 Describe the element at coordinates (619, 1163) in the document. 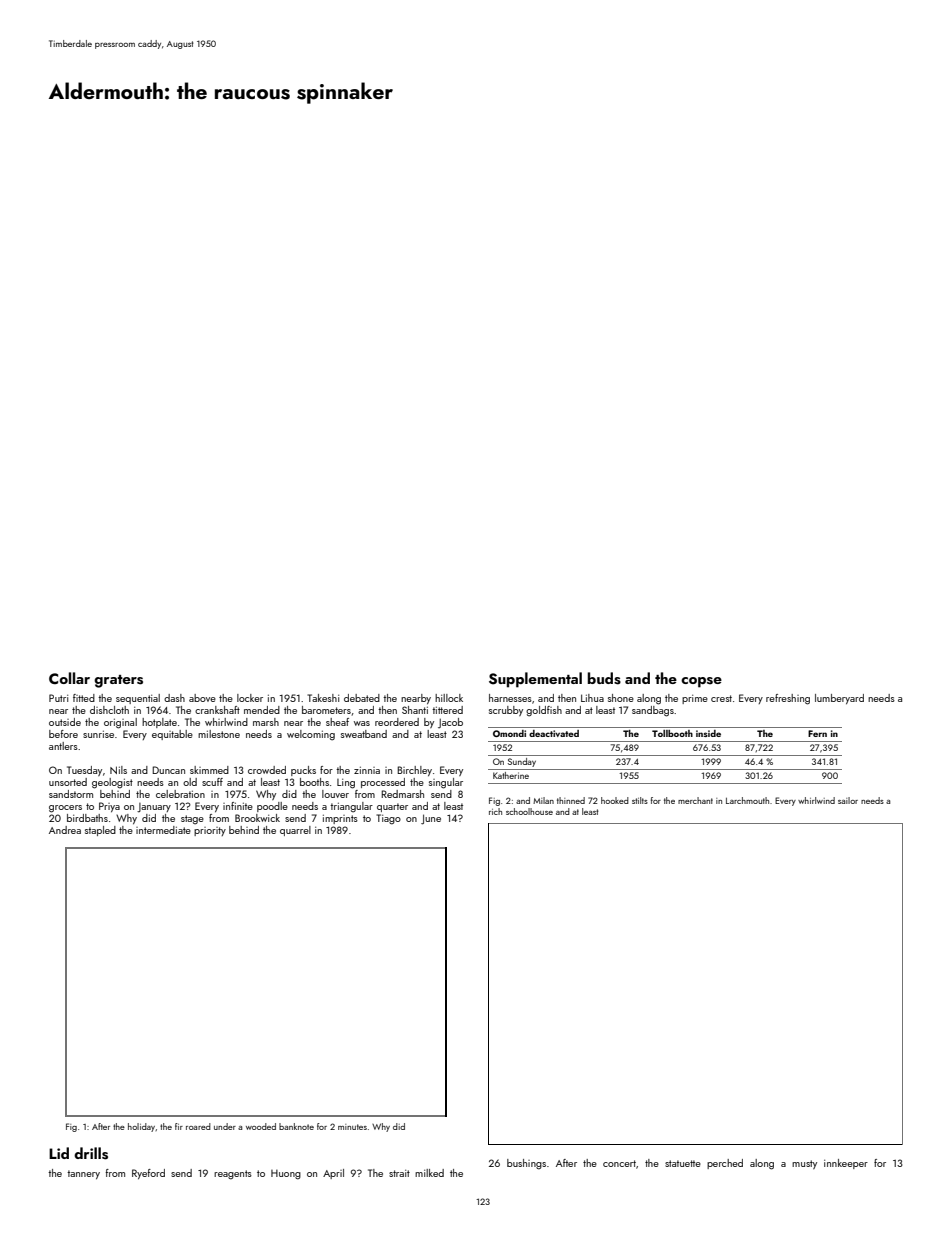

I see `concert` at that location.
